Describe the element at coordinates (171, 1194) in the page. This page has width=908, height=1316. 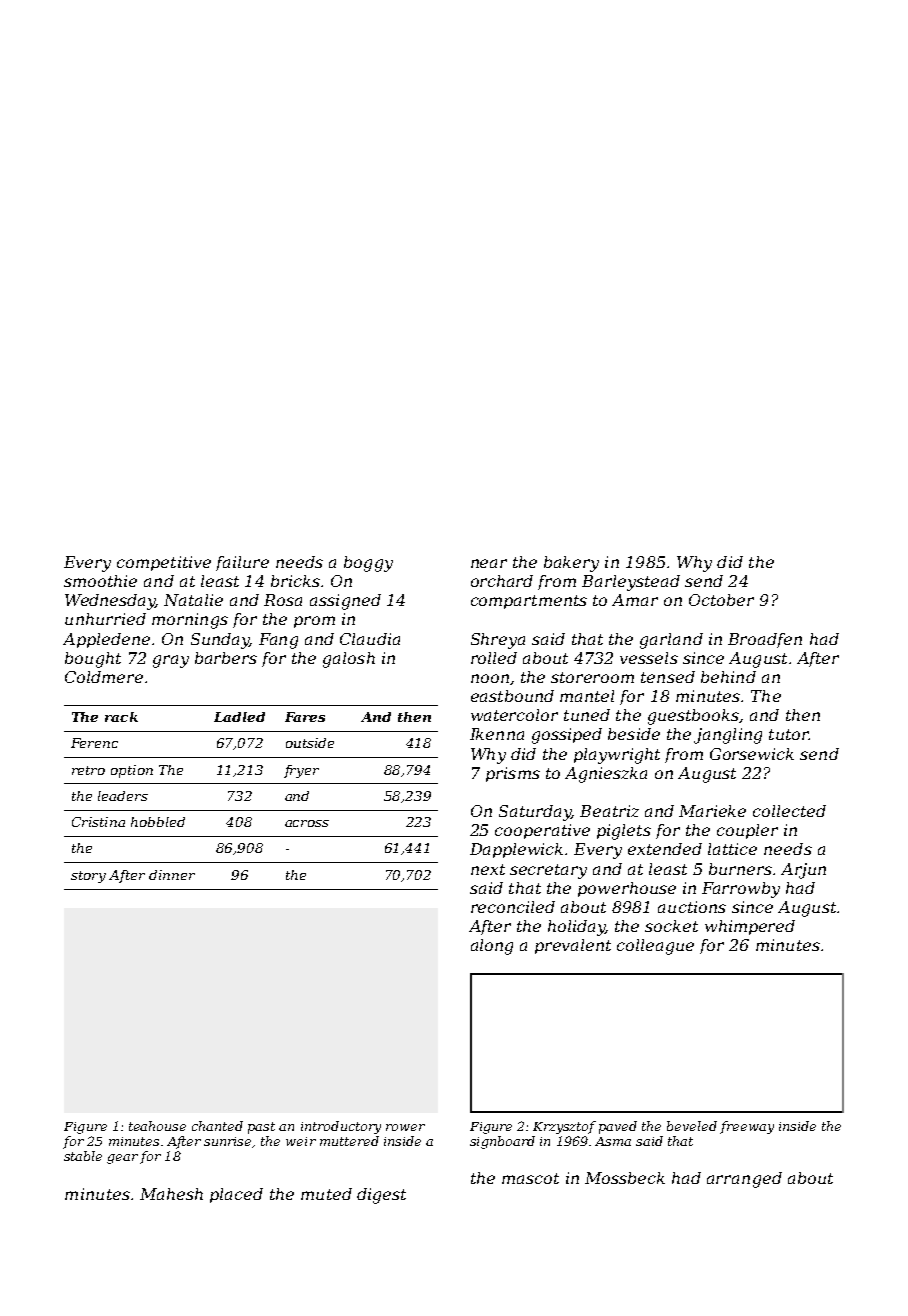
I see `Mahesh` at that location.
